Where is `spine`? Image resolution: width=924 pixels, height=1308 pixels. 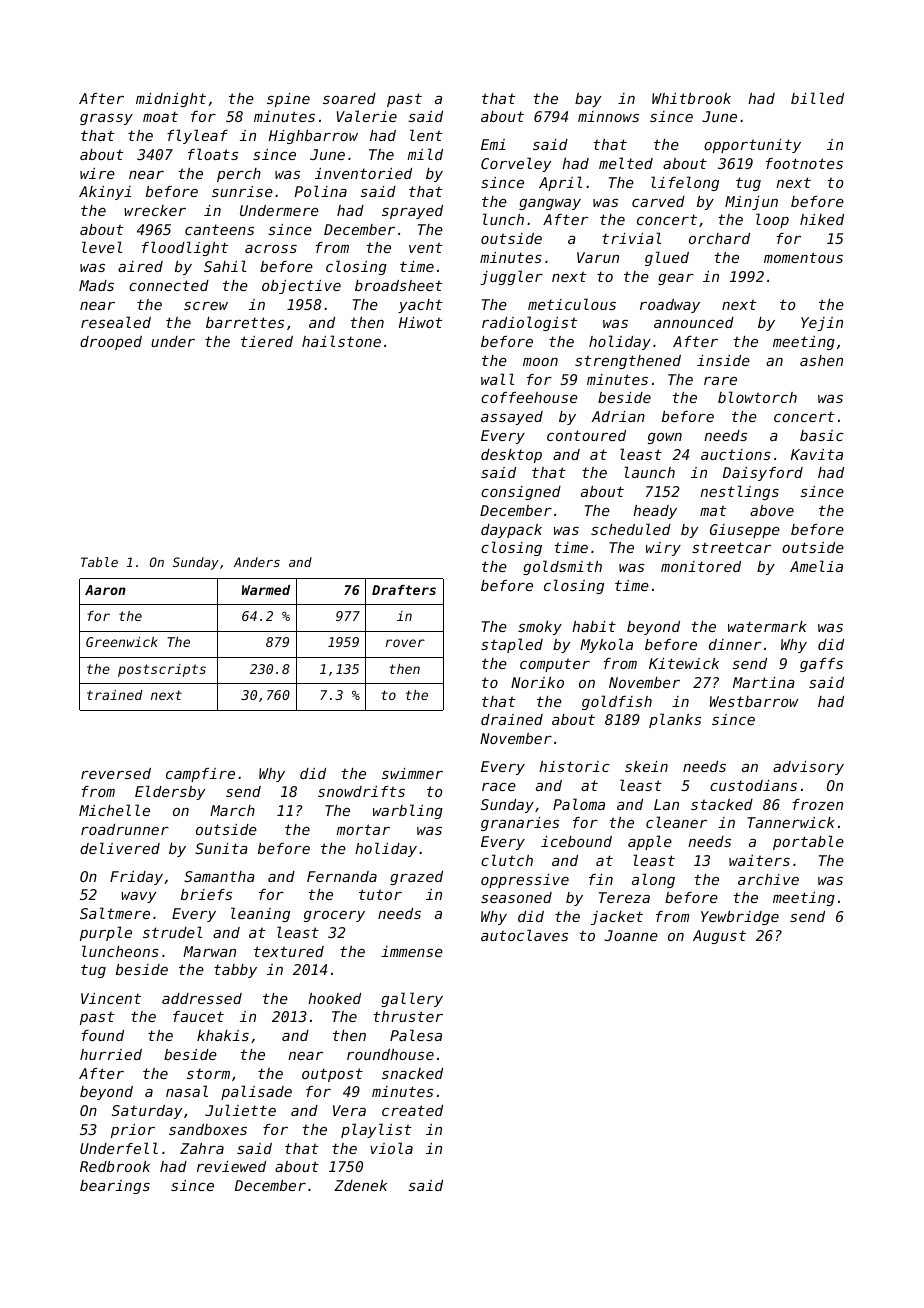 spine is located at coordinates (288, 100).
